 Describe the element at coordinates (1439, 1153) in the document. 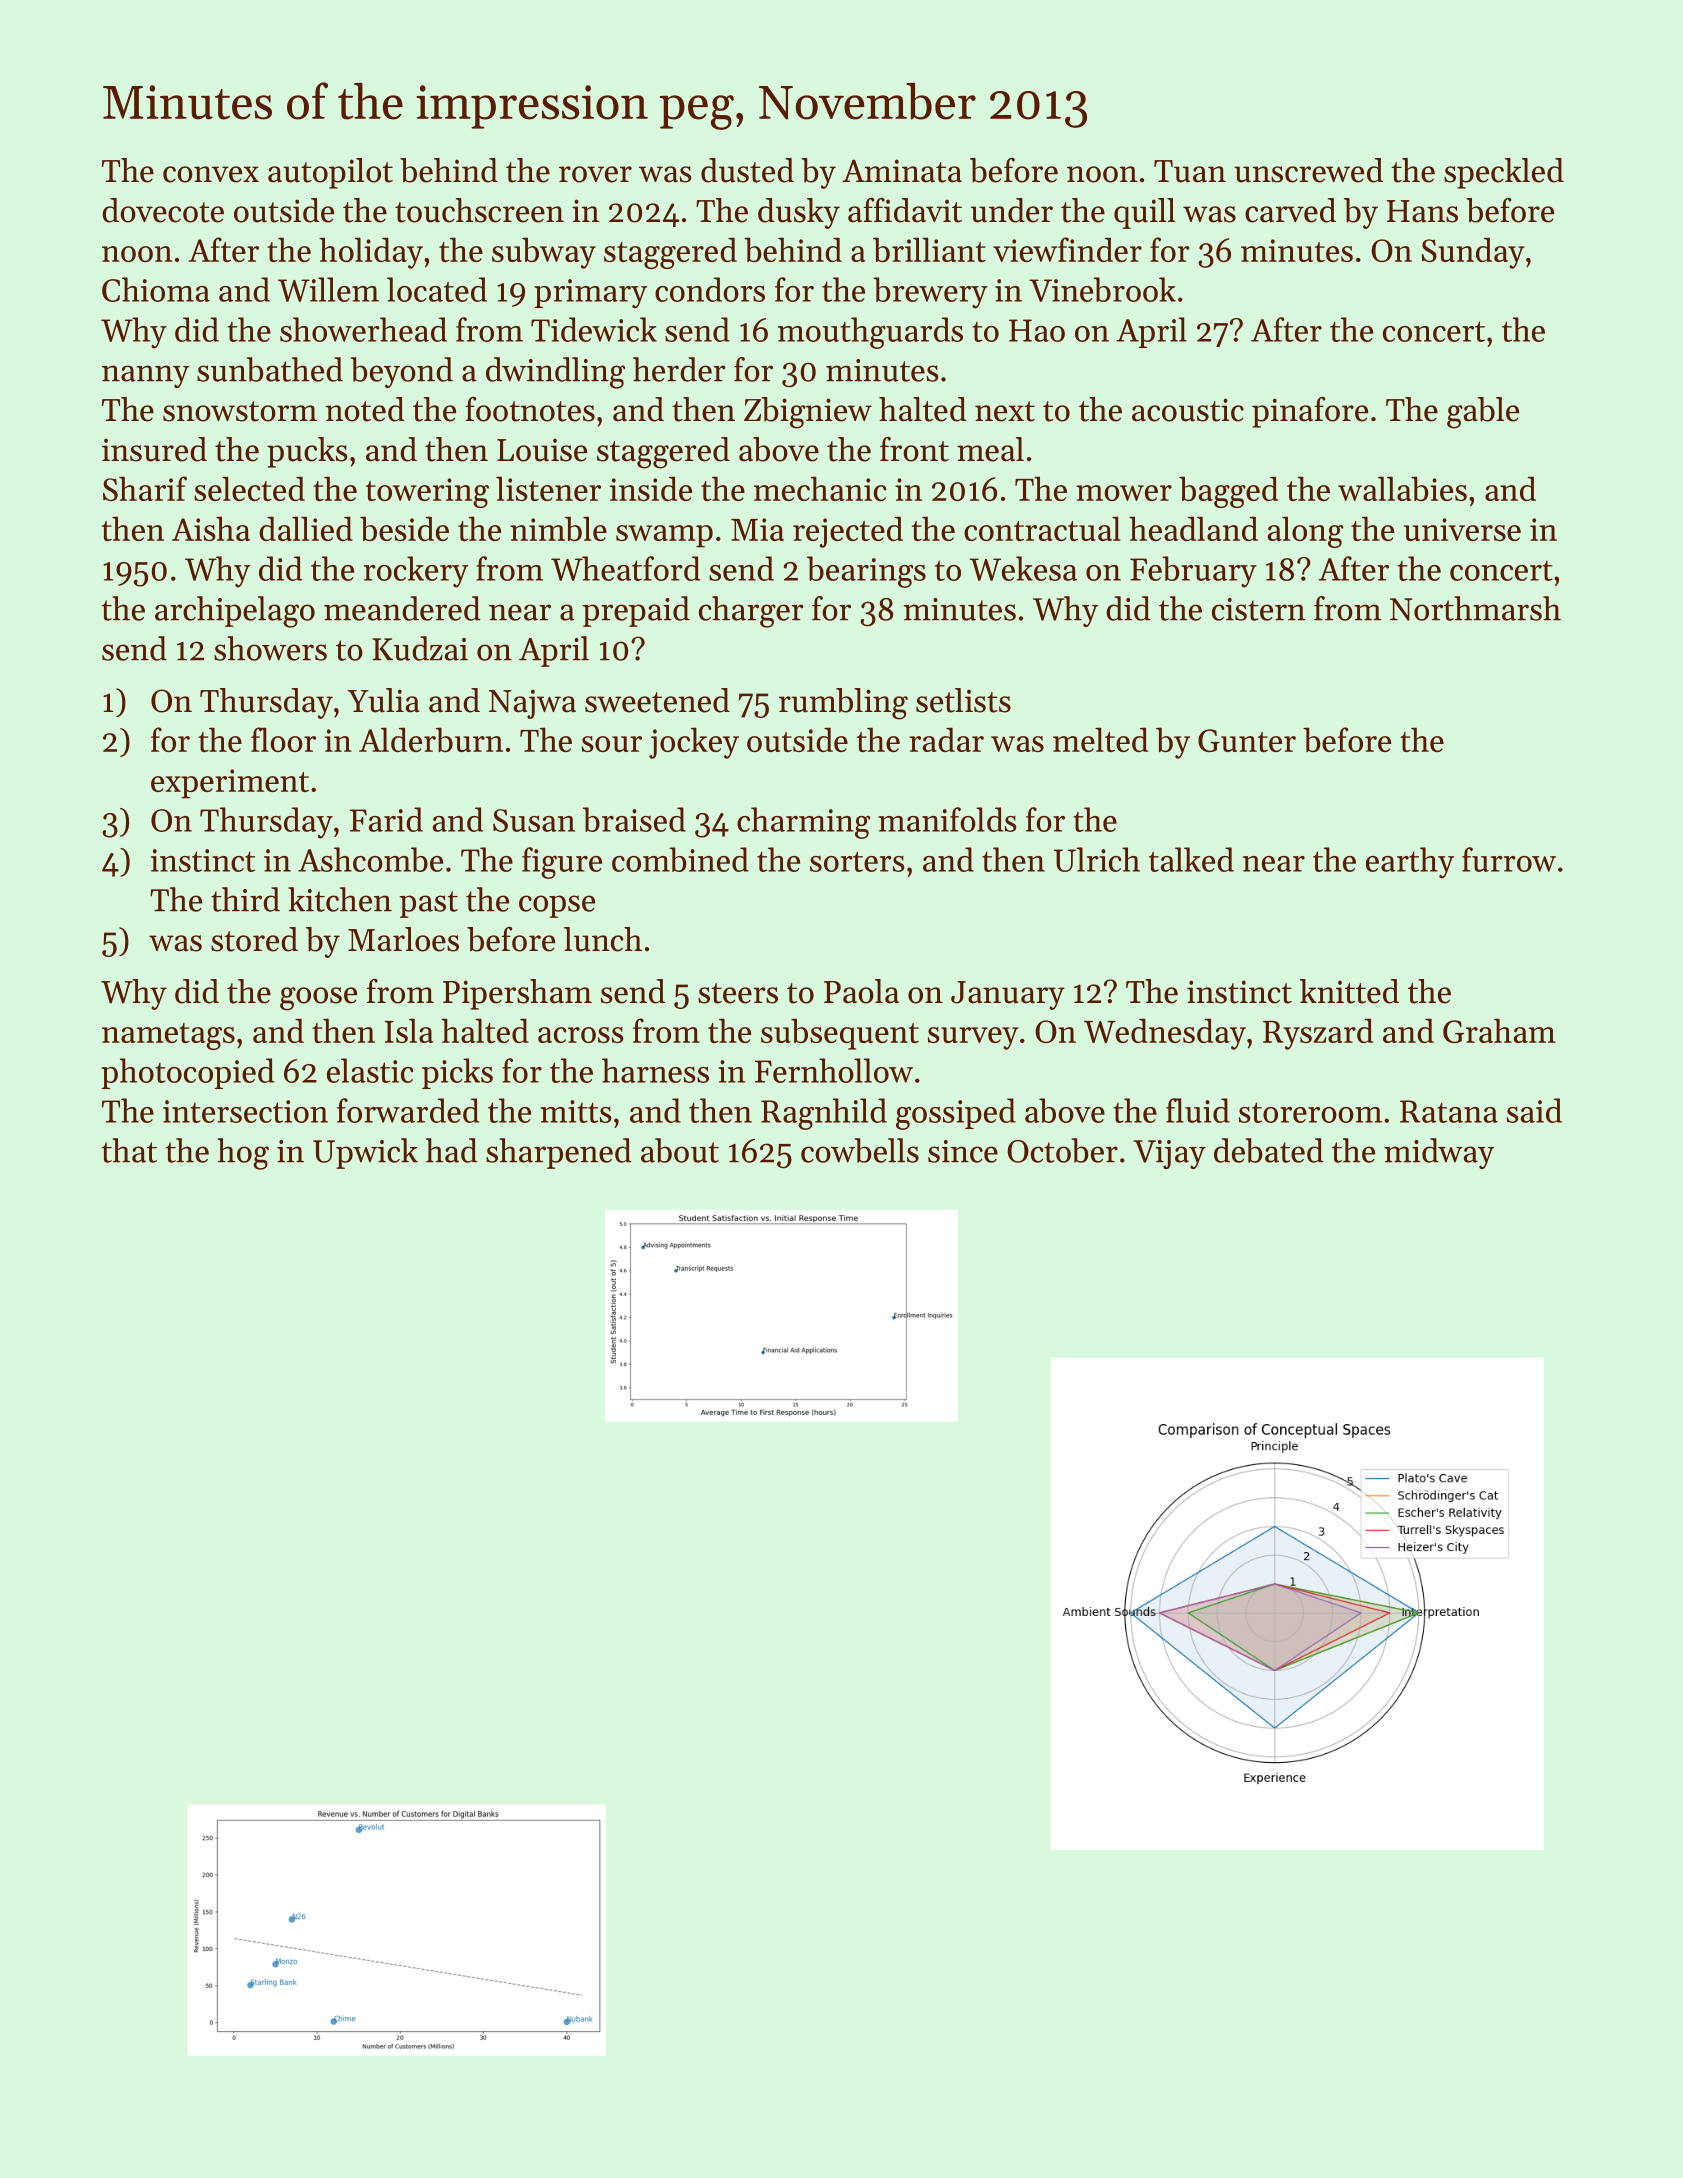

I see `midway` at that location.
